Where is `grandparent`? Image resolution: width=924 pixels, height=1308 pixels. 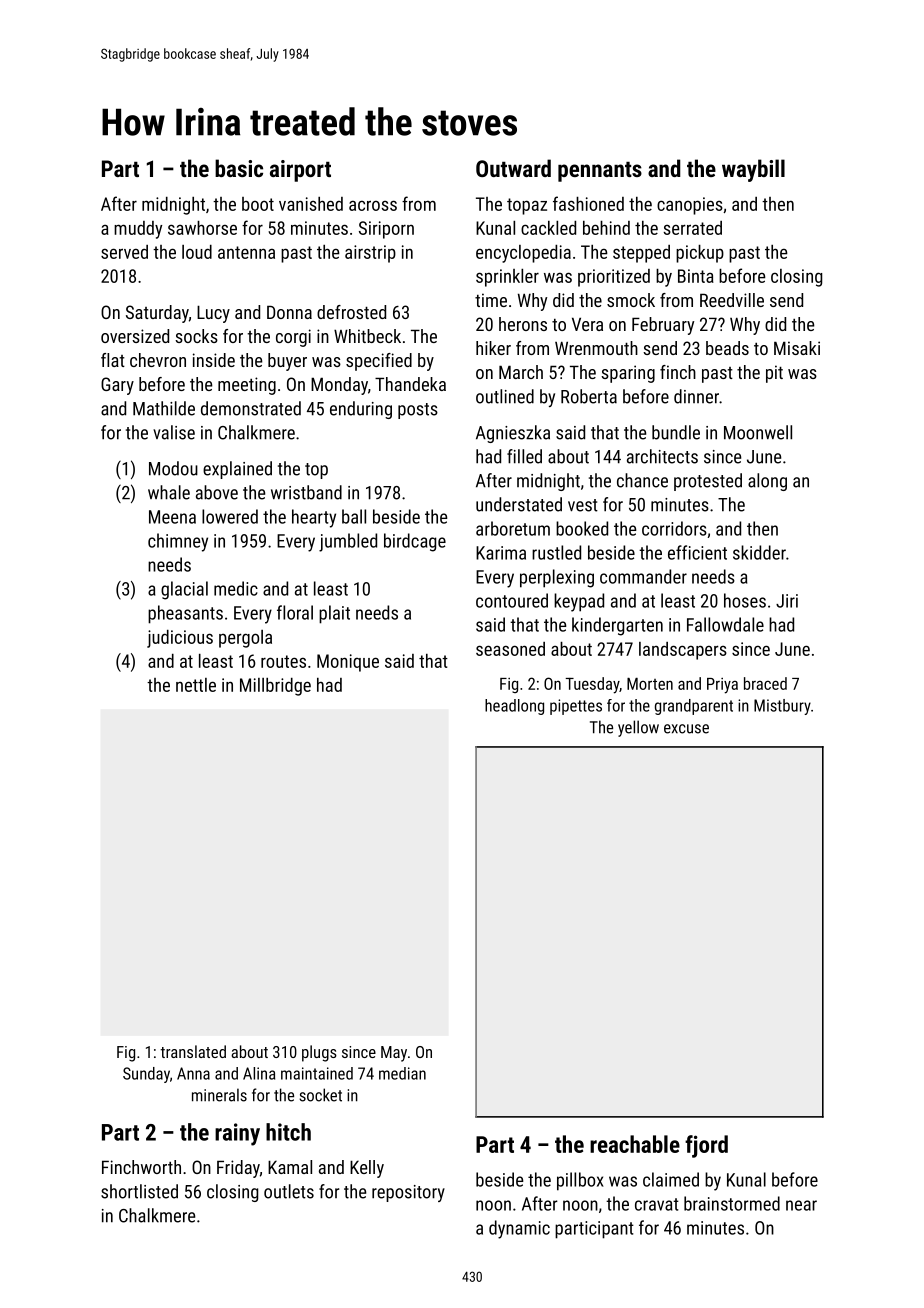
grandparent is located at coordinates (694, 707).
